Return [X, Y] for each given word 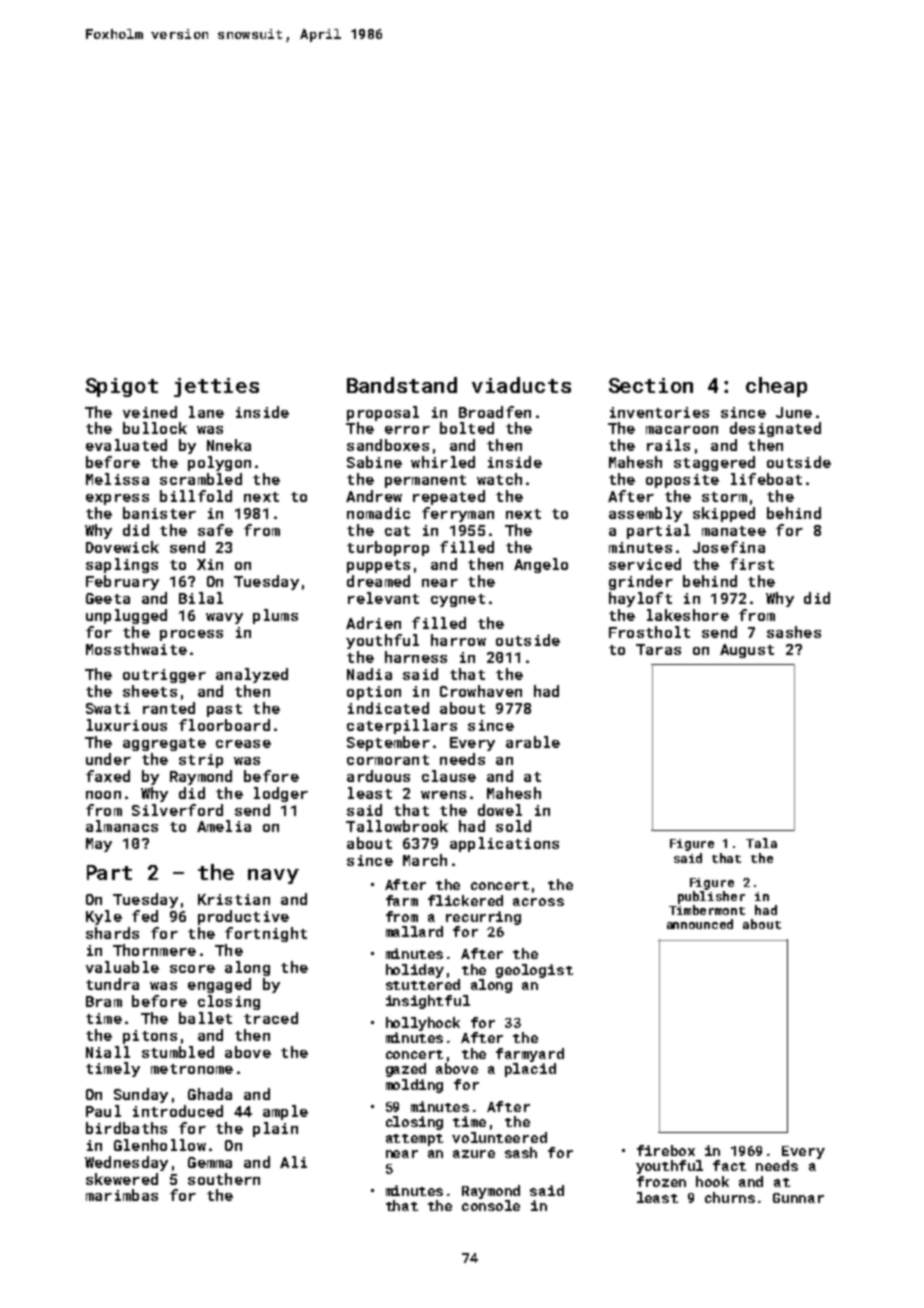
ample [285, 1112]
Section [651, 385]
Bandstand [402, 385]
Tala [761, 843]
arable [533, 742]
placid [530, 1070]
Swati [108, 708]
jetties [216, 387]
